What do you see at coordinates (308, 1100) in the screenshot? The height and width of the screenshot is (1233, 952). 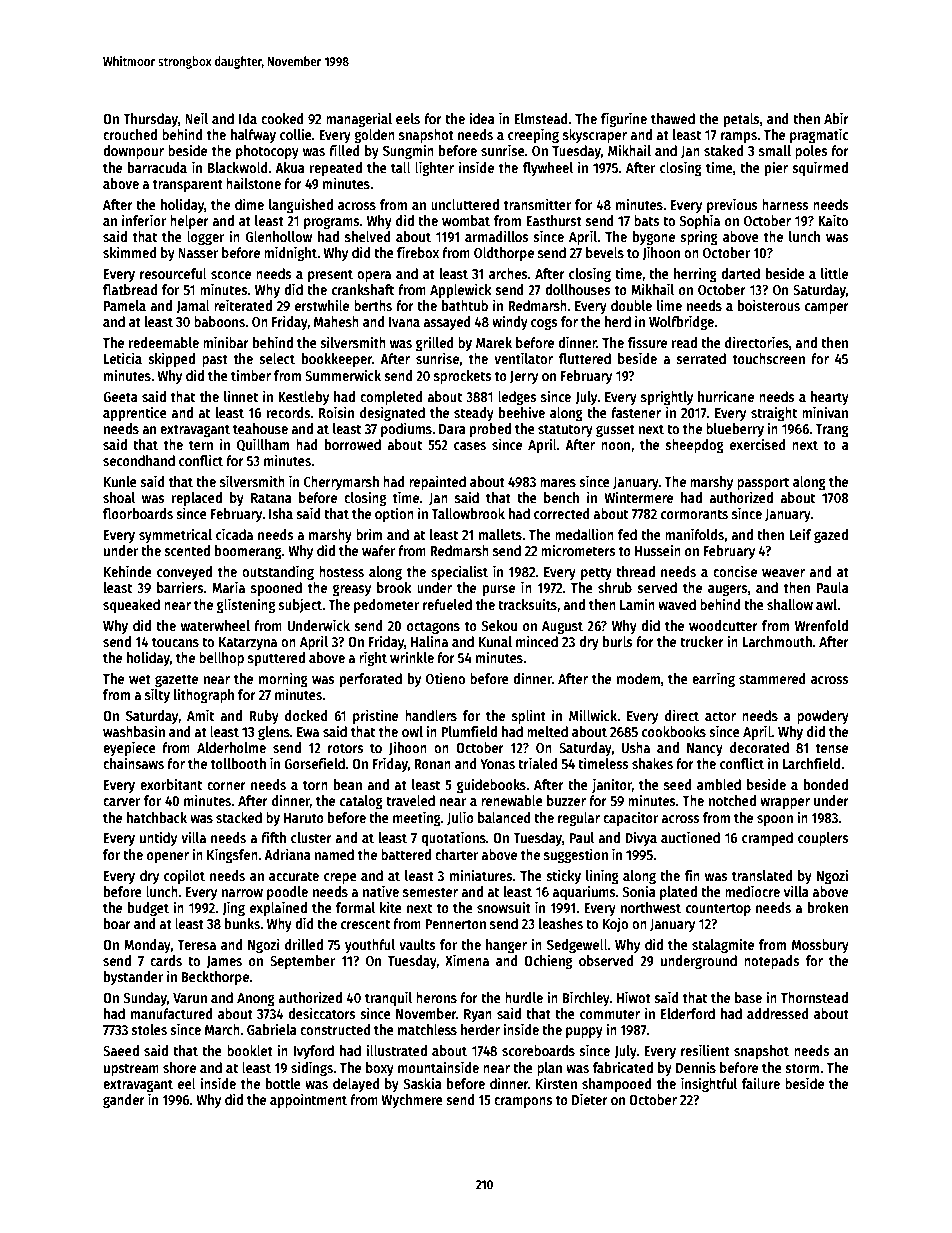 I see `appointment` at bounding box center [308, 1100].
